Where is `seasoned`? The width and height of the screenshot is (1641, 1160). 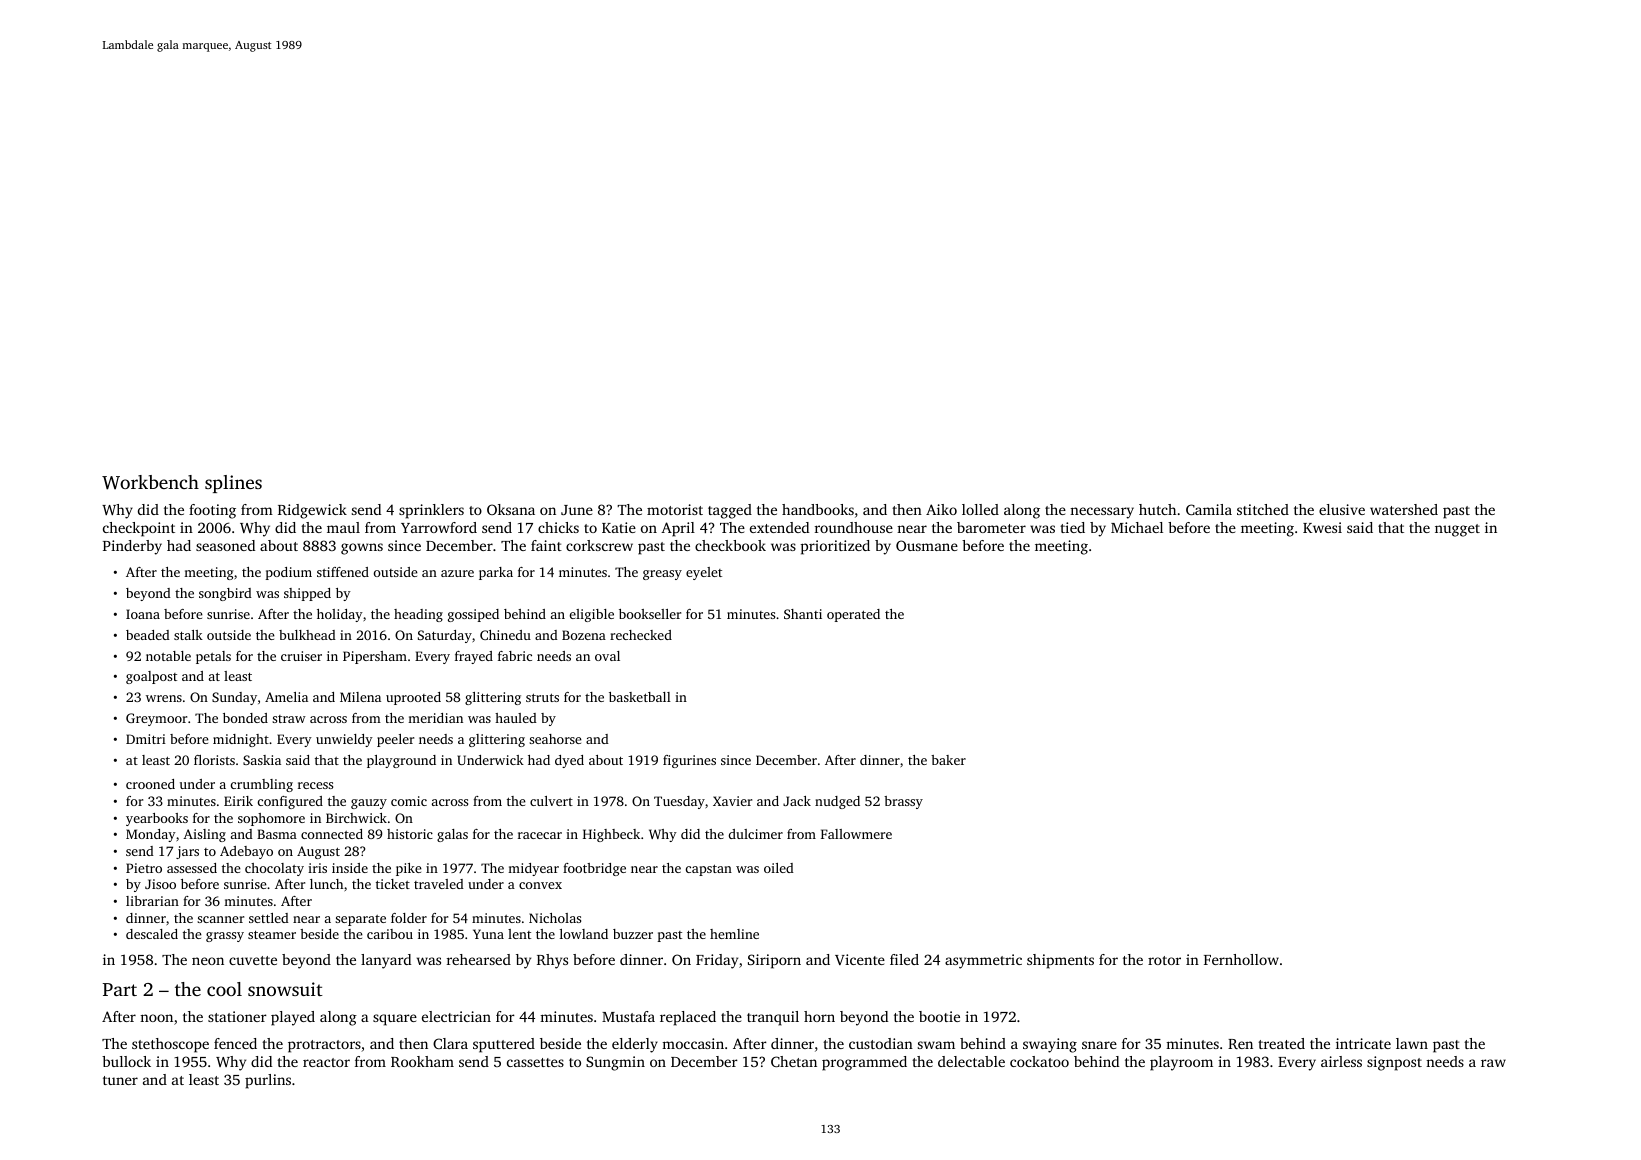
seasoned is located at coordinates (225, 545).
